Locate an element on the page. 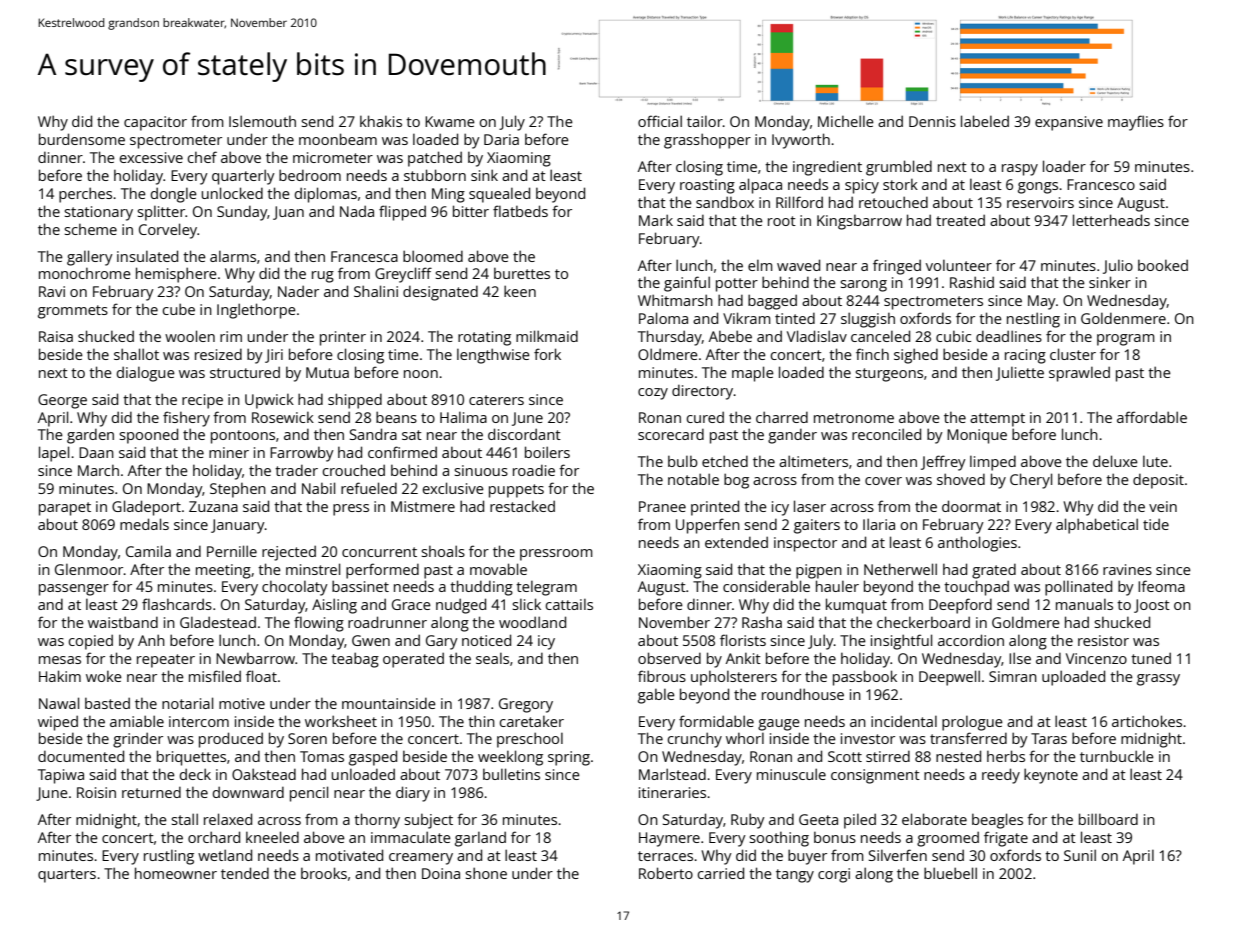  flatbeds is located at coordinates (520, 211).
